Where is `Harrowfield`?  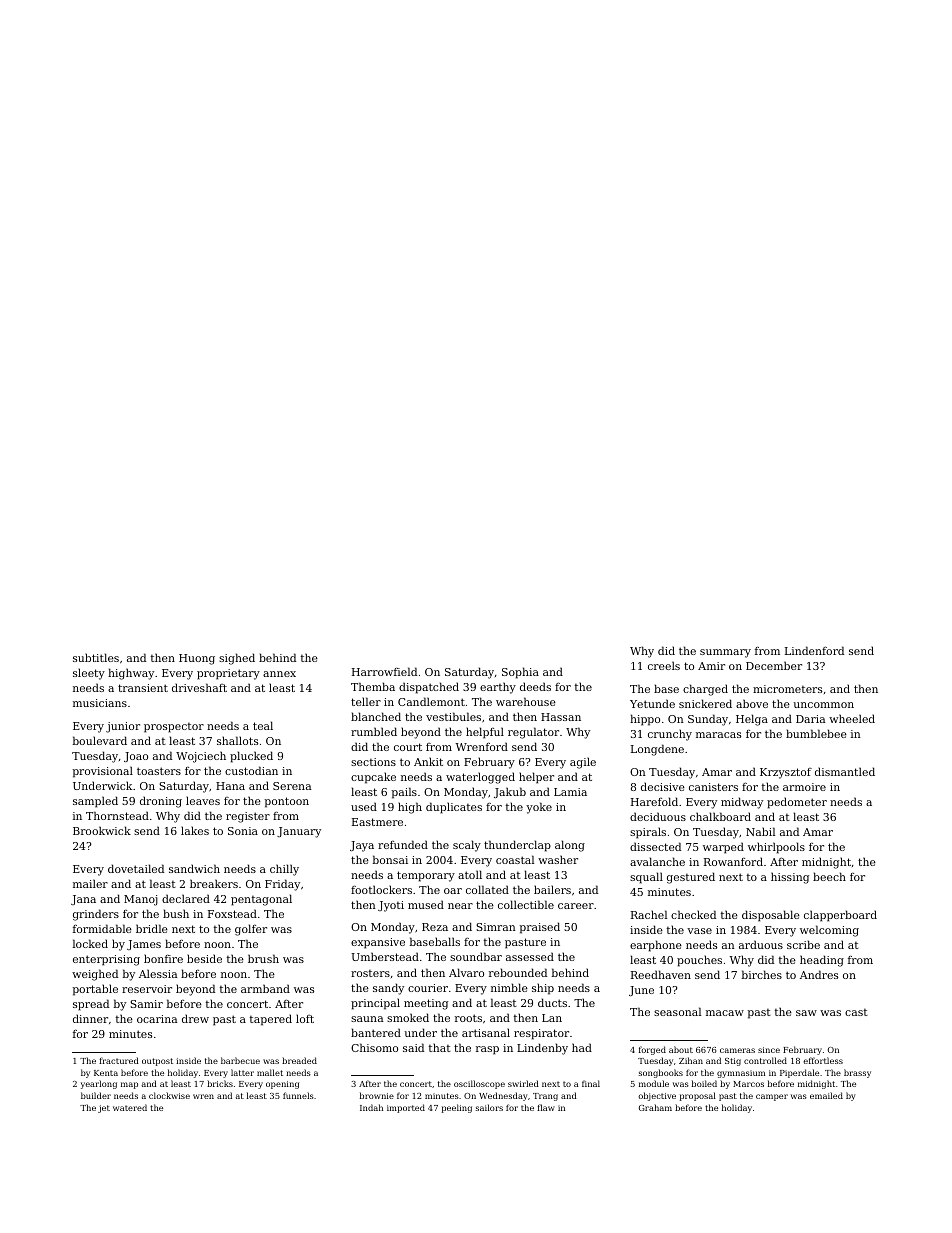
Harrowfield is located at coordinates (384, 671).
